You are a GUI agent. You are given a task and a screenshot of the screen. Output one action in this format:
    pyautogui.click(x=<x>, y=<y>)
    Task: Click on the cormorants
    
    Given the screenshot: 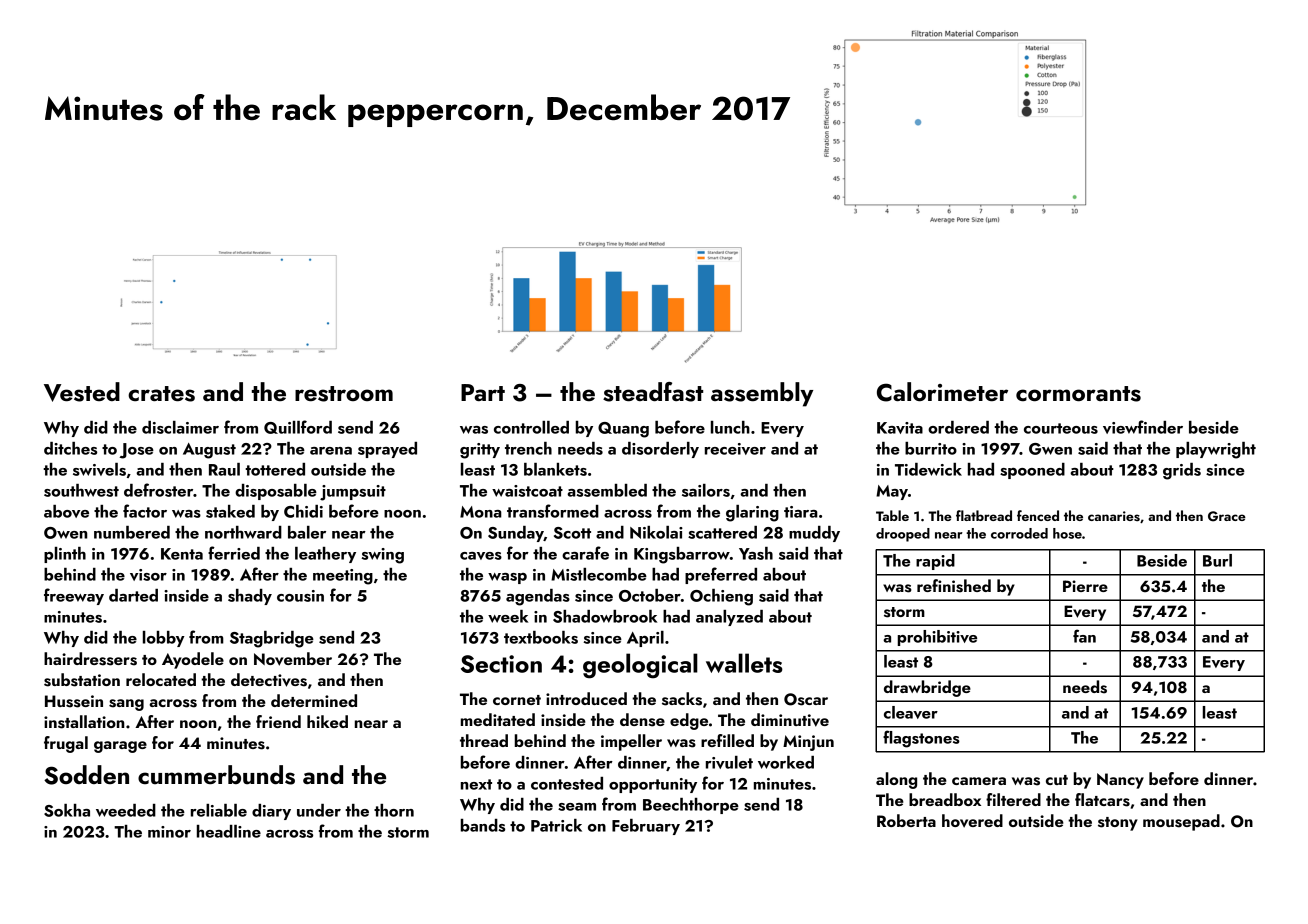 What is the action you would take?
    pyautogui.click(x=1078, y=394)
